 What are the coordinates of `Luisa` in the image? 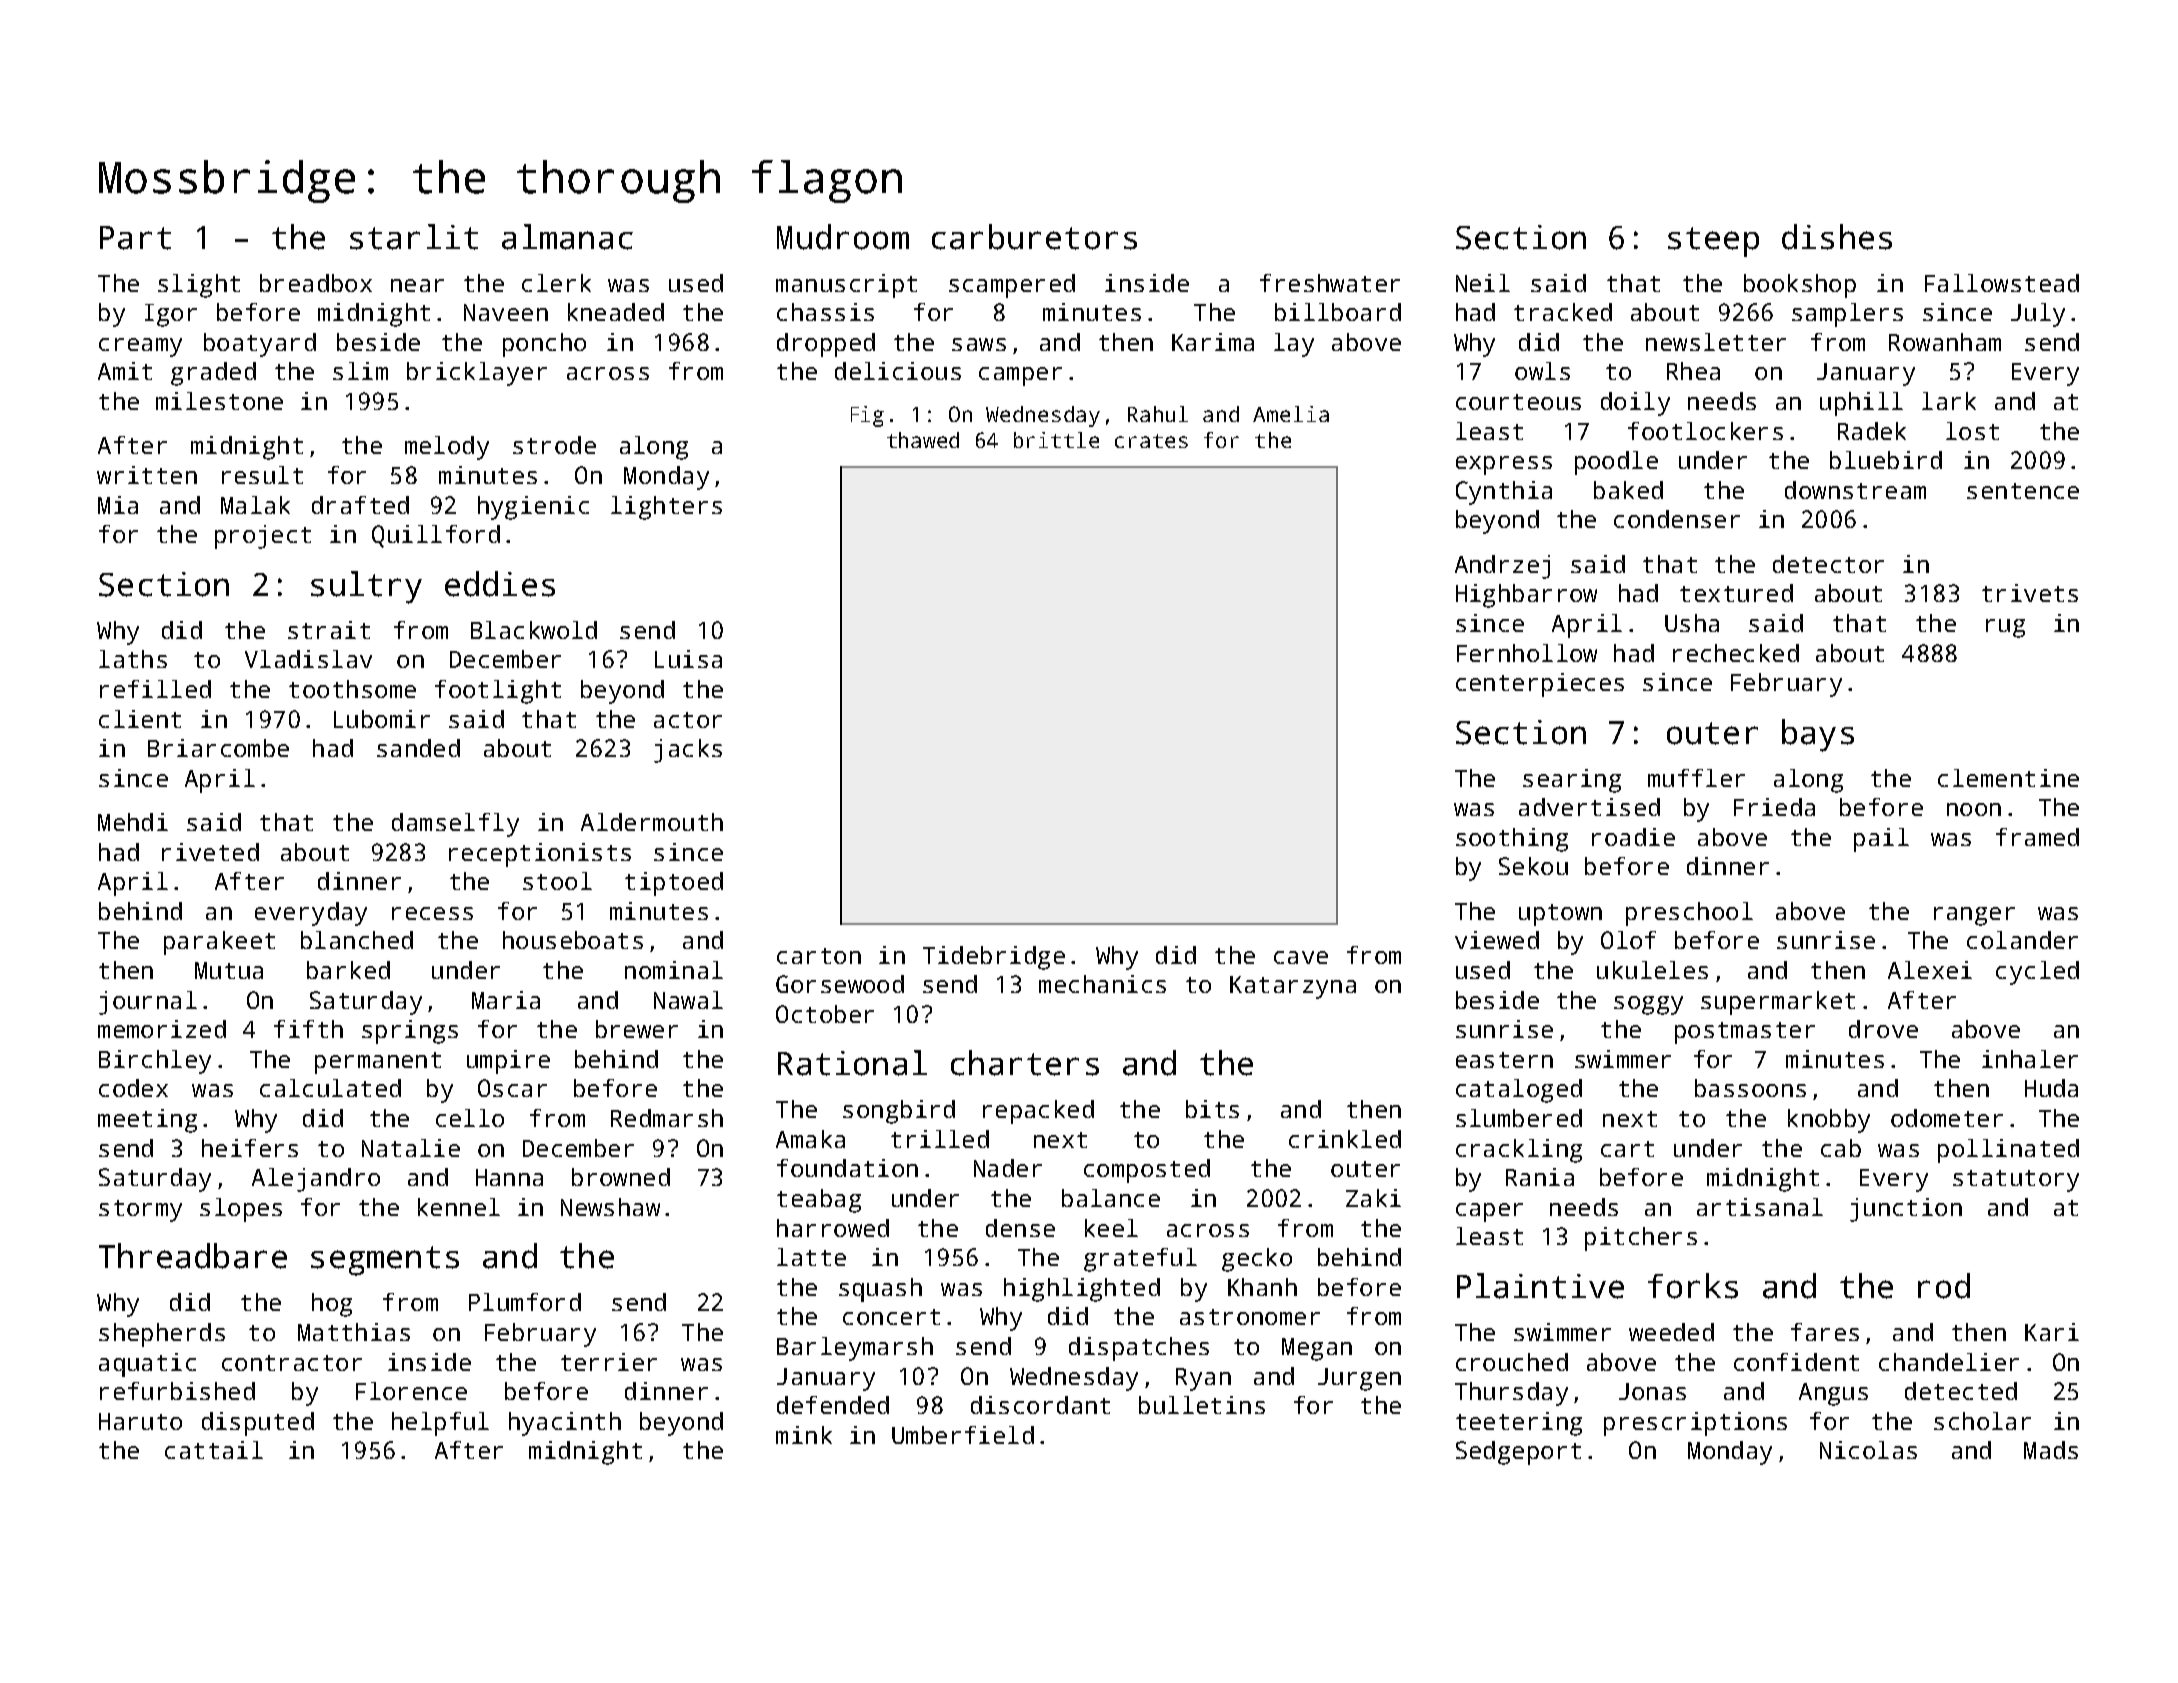 It's located at (688, 659).
